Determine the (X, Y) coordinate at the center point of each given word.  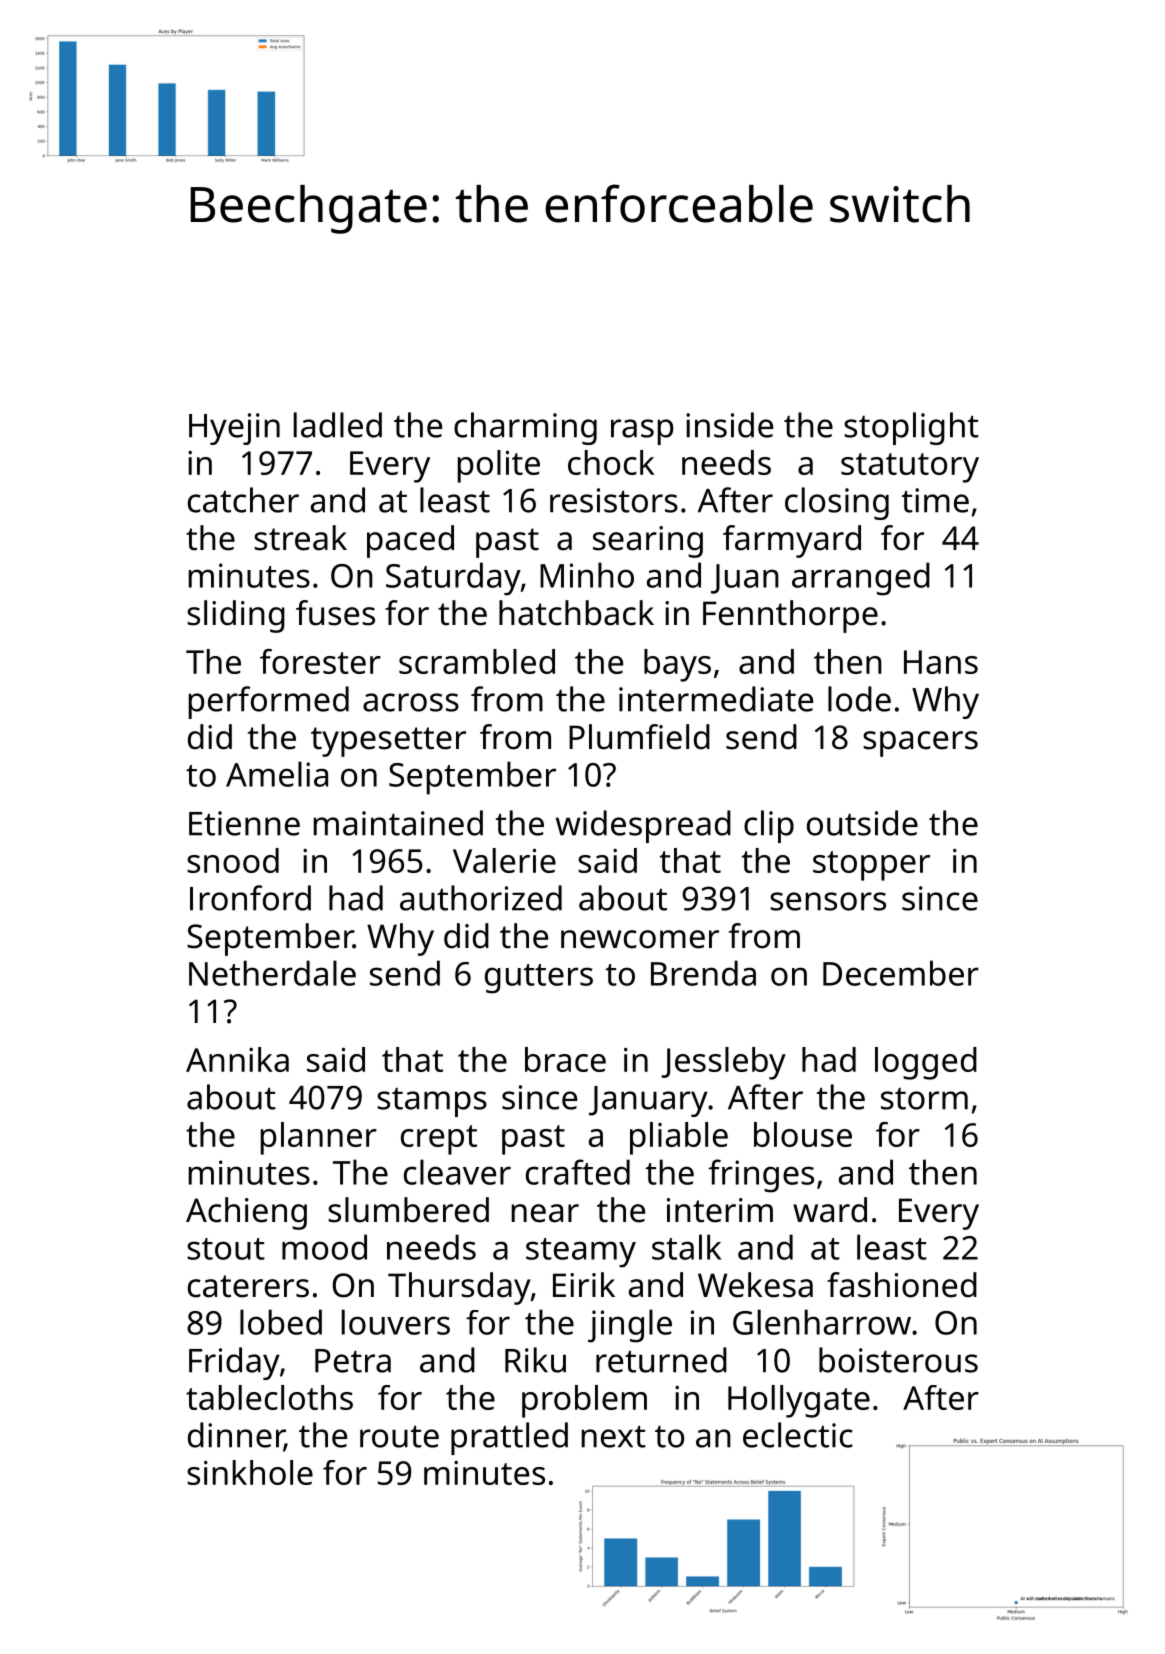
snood (233, 860)
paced (410, 541)
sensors (828, 901)
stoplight (911, 428)
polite (499, 466)
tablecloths (269, 1397)
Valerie (504, 860)
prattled (509, 1438)
